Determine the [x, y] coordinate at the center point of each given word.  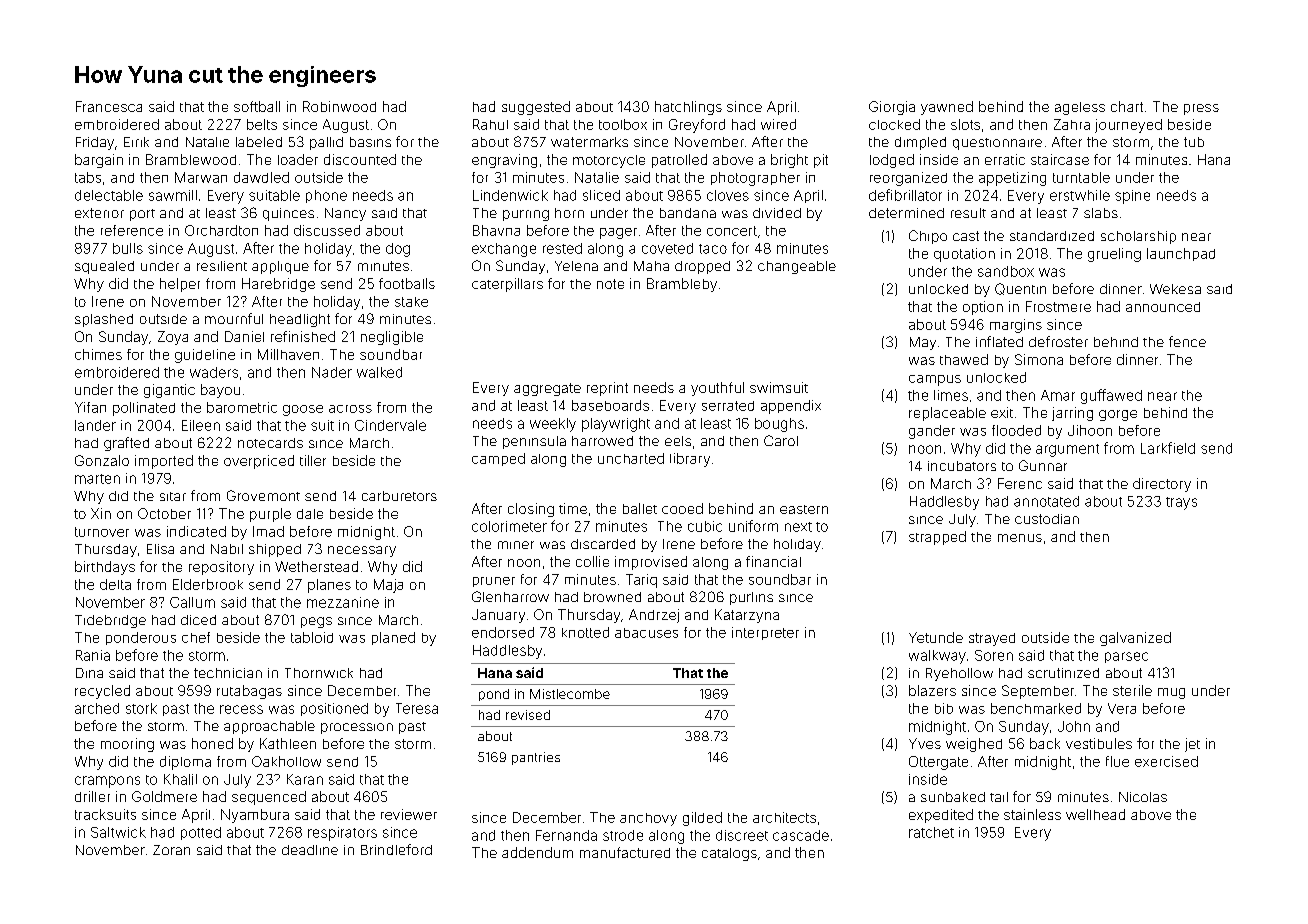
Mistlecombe [570, 694]
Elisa [160, 549]
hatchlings [688, 108]
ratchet [931, 832]
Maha [651, 266]
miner [516, 545]
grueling [1114, 255]
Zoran [171, 850]
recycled [102, 692]
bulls [128, 248]
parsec [1126, 657]
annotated [1046, 501]
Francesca [109, 106]
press [1201, 109]
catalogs [729, 854]
